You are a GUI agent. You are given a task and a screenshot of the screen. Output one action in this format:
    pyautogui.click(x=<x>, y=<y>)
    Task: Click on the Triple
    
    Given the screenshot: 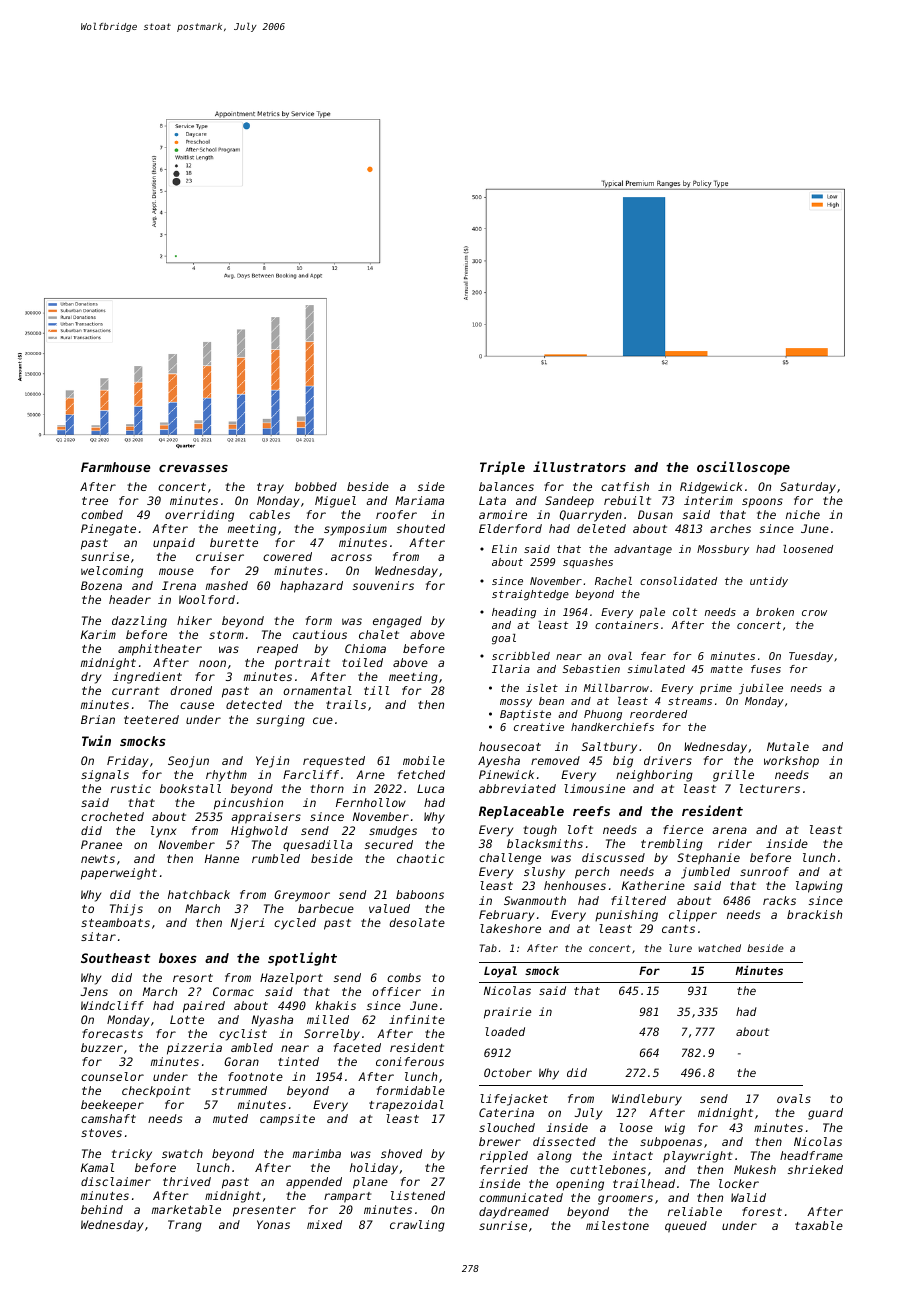 What is the action you would take?
    pyautogui.click(x=502, y=468)
